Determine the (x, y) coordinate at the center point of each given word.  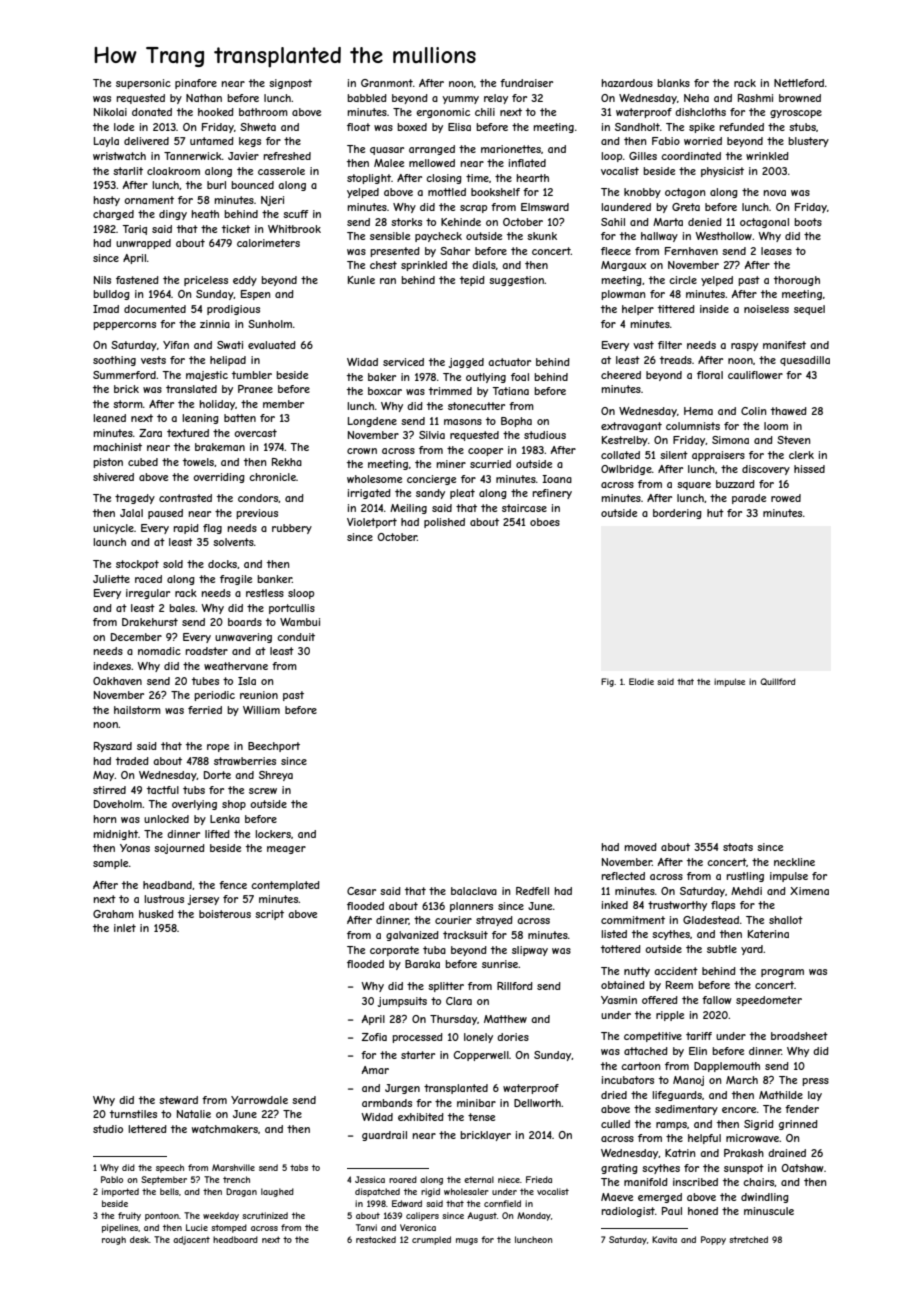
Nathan (204, 98)
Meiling (408, 509)
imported (120, 1192)
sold (173, 564)
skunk (542, 236)
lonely (478, 1038)
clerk (801, 455)
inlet (125, 928)
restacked (376, 1239)
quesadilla (805, 361)
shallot (786, 920)
